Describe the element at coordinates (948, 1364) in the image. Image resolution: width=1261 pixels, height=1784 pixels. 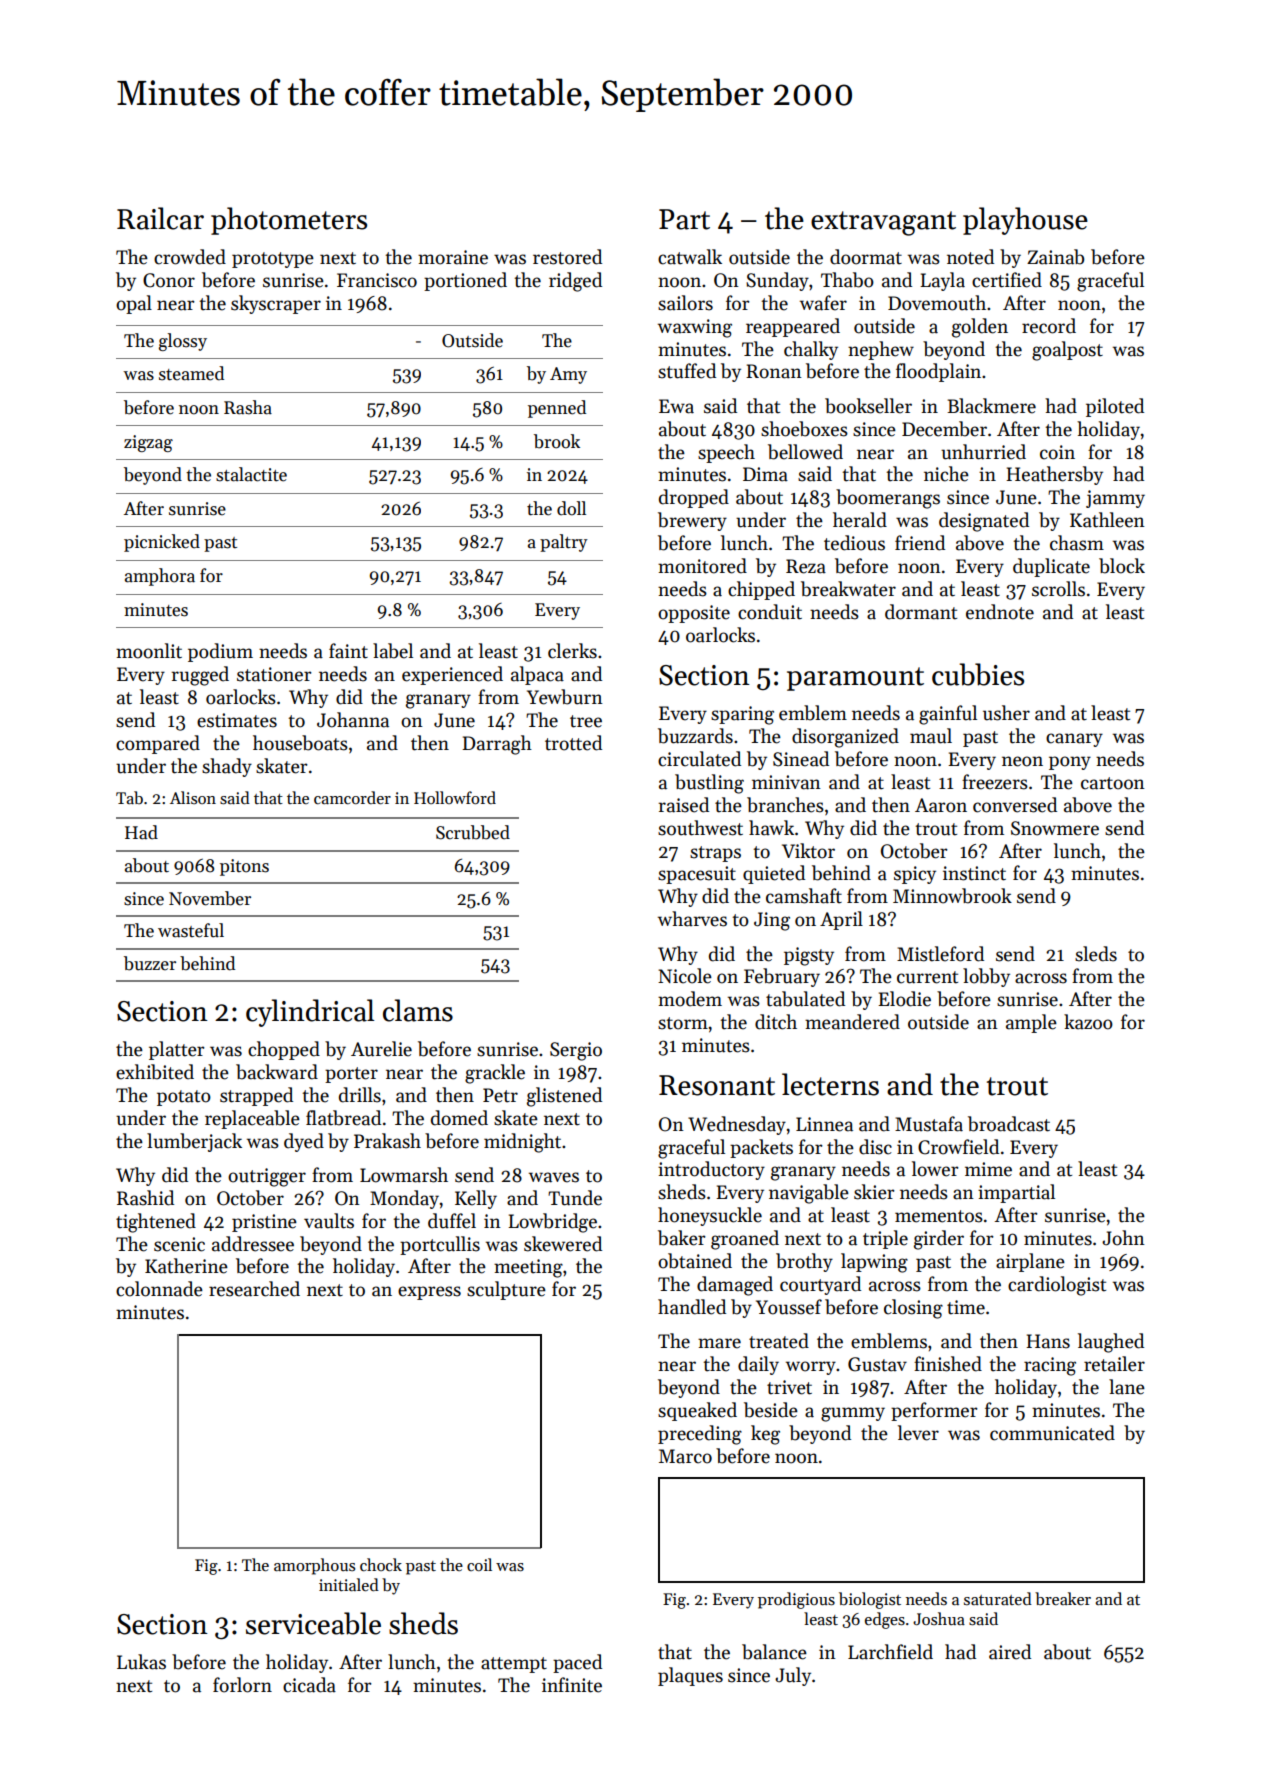
I see `finished` at that location.
